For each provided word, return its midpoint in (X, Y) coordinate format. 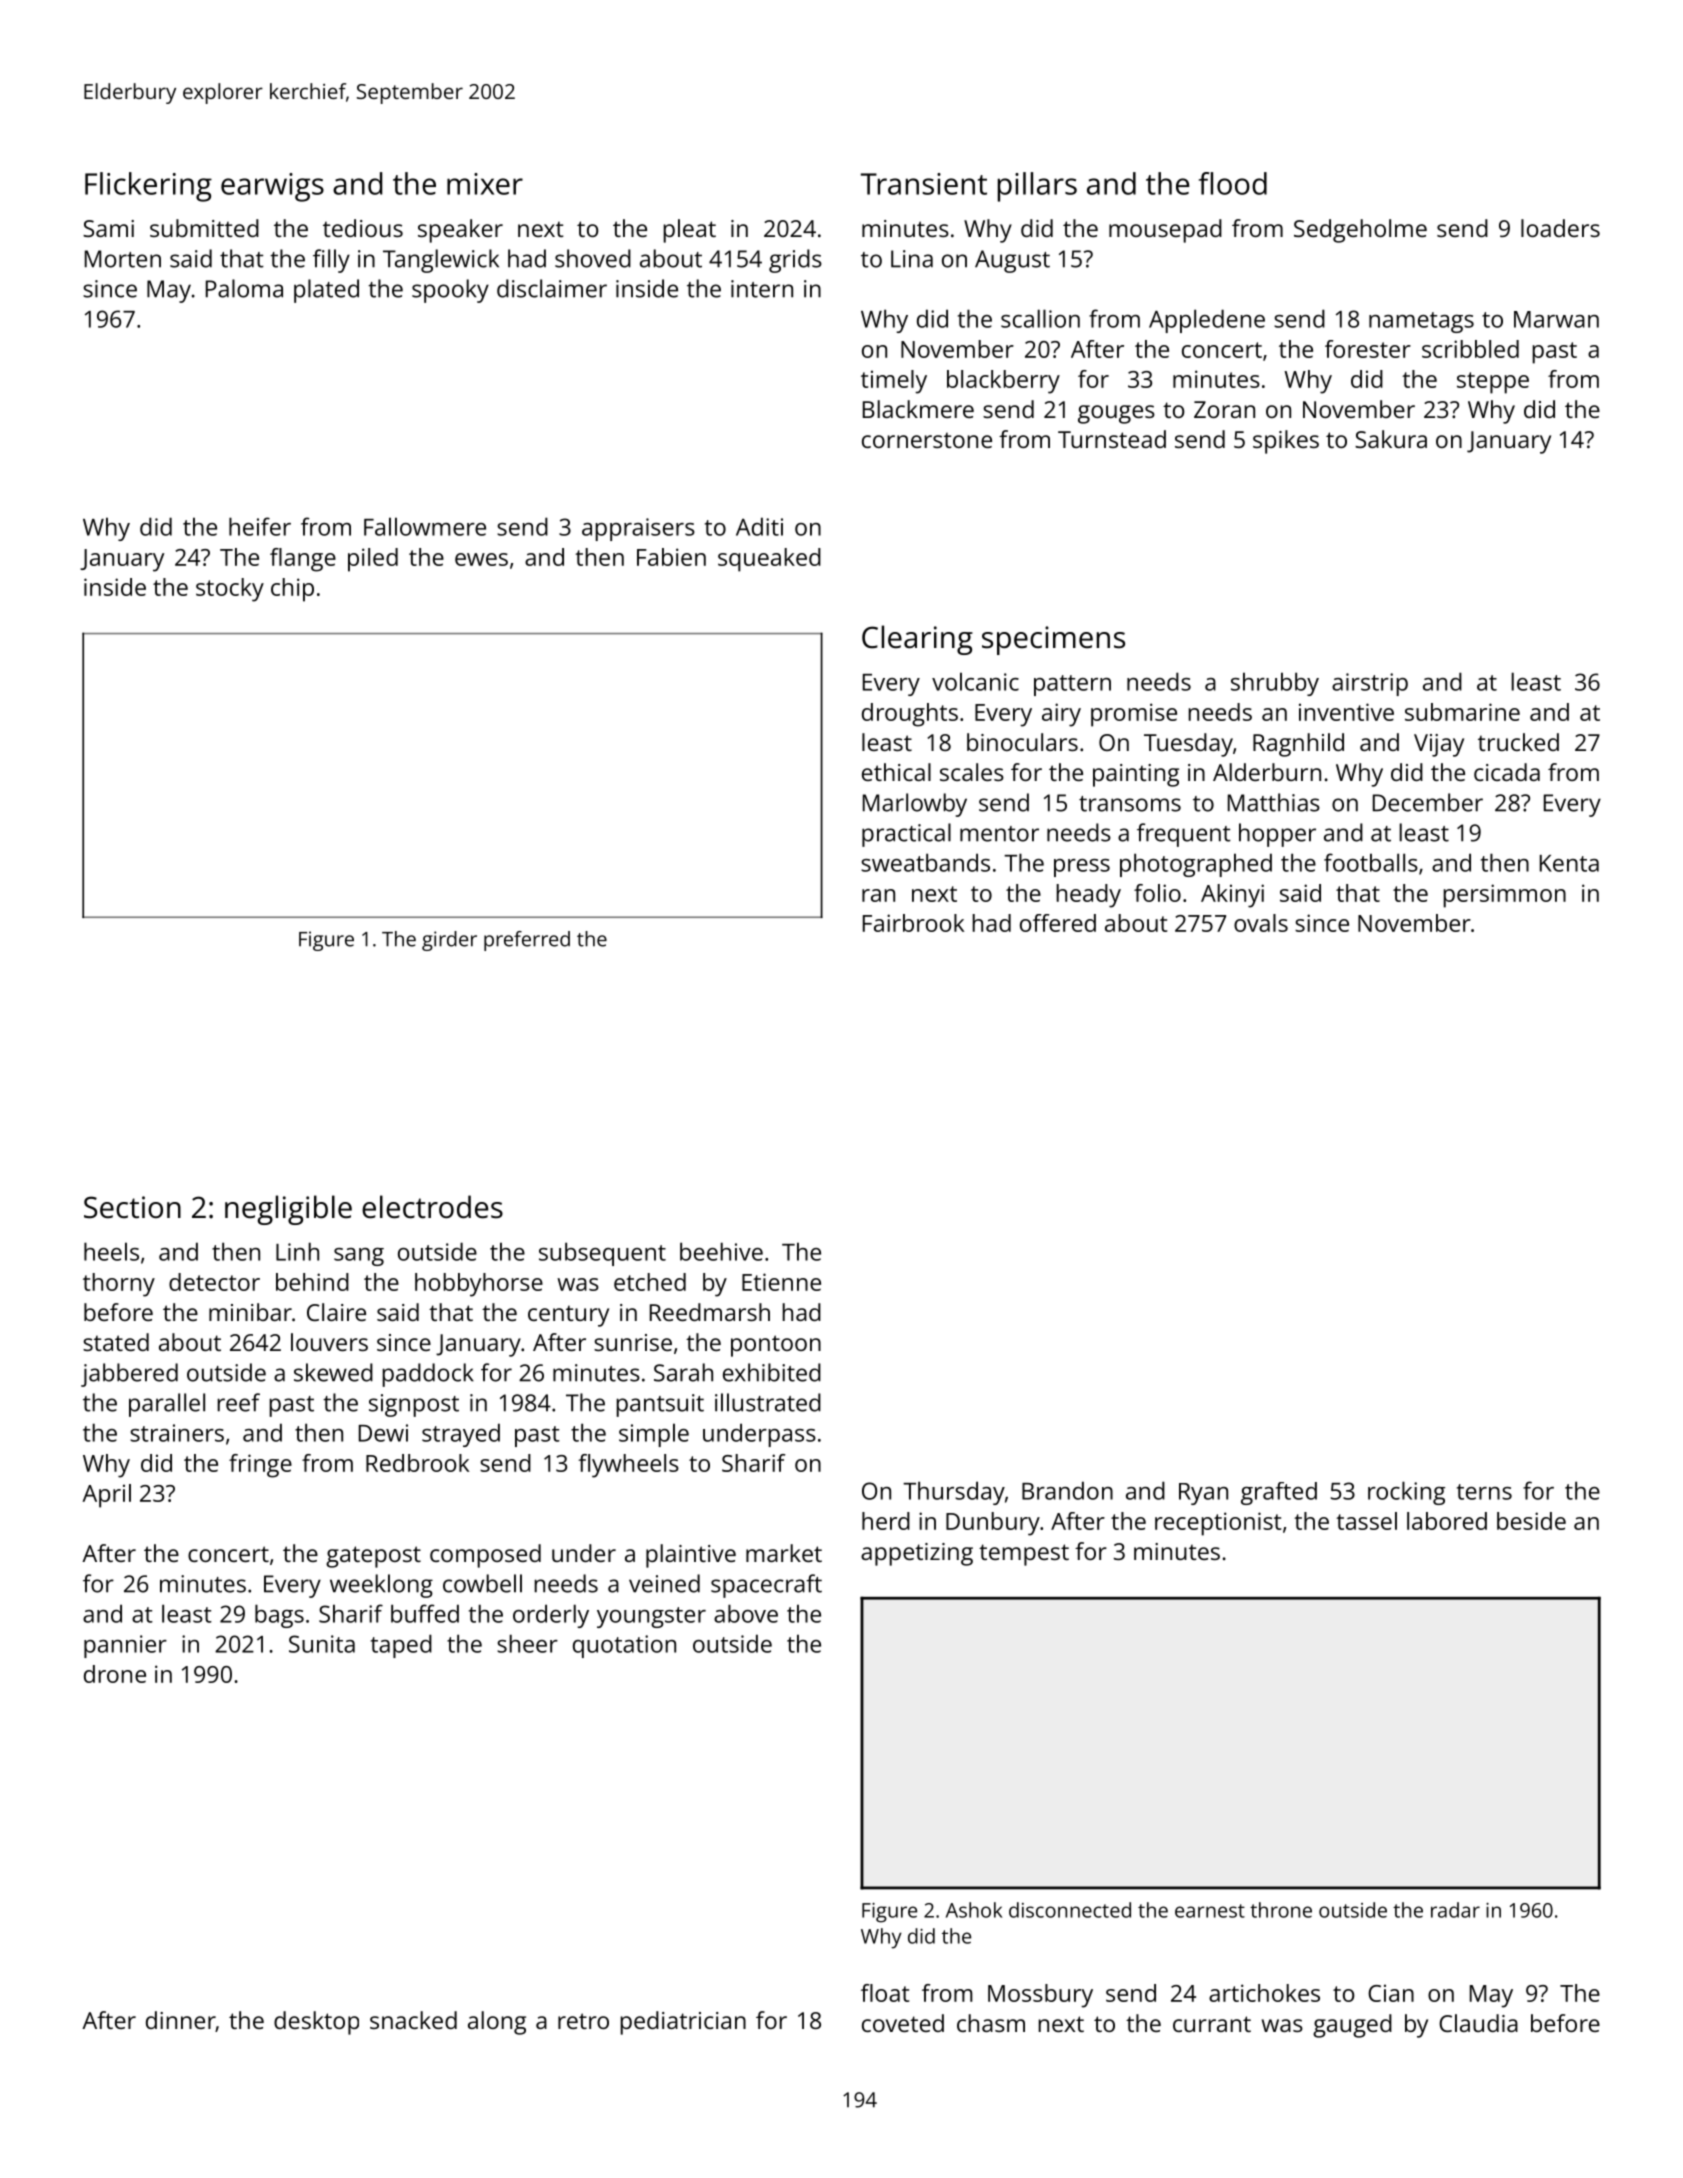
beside (1531, 1521)
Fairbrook (913, 923)
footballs (1371, 862)
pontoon (776, 1346)
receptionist (1218, 1524)
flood (1233, 183)
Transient (924, 184)
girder (449, 941)
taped (401, 1646)
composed (485, 1556)
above (746, 1613)
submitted (204, 228)
